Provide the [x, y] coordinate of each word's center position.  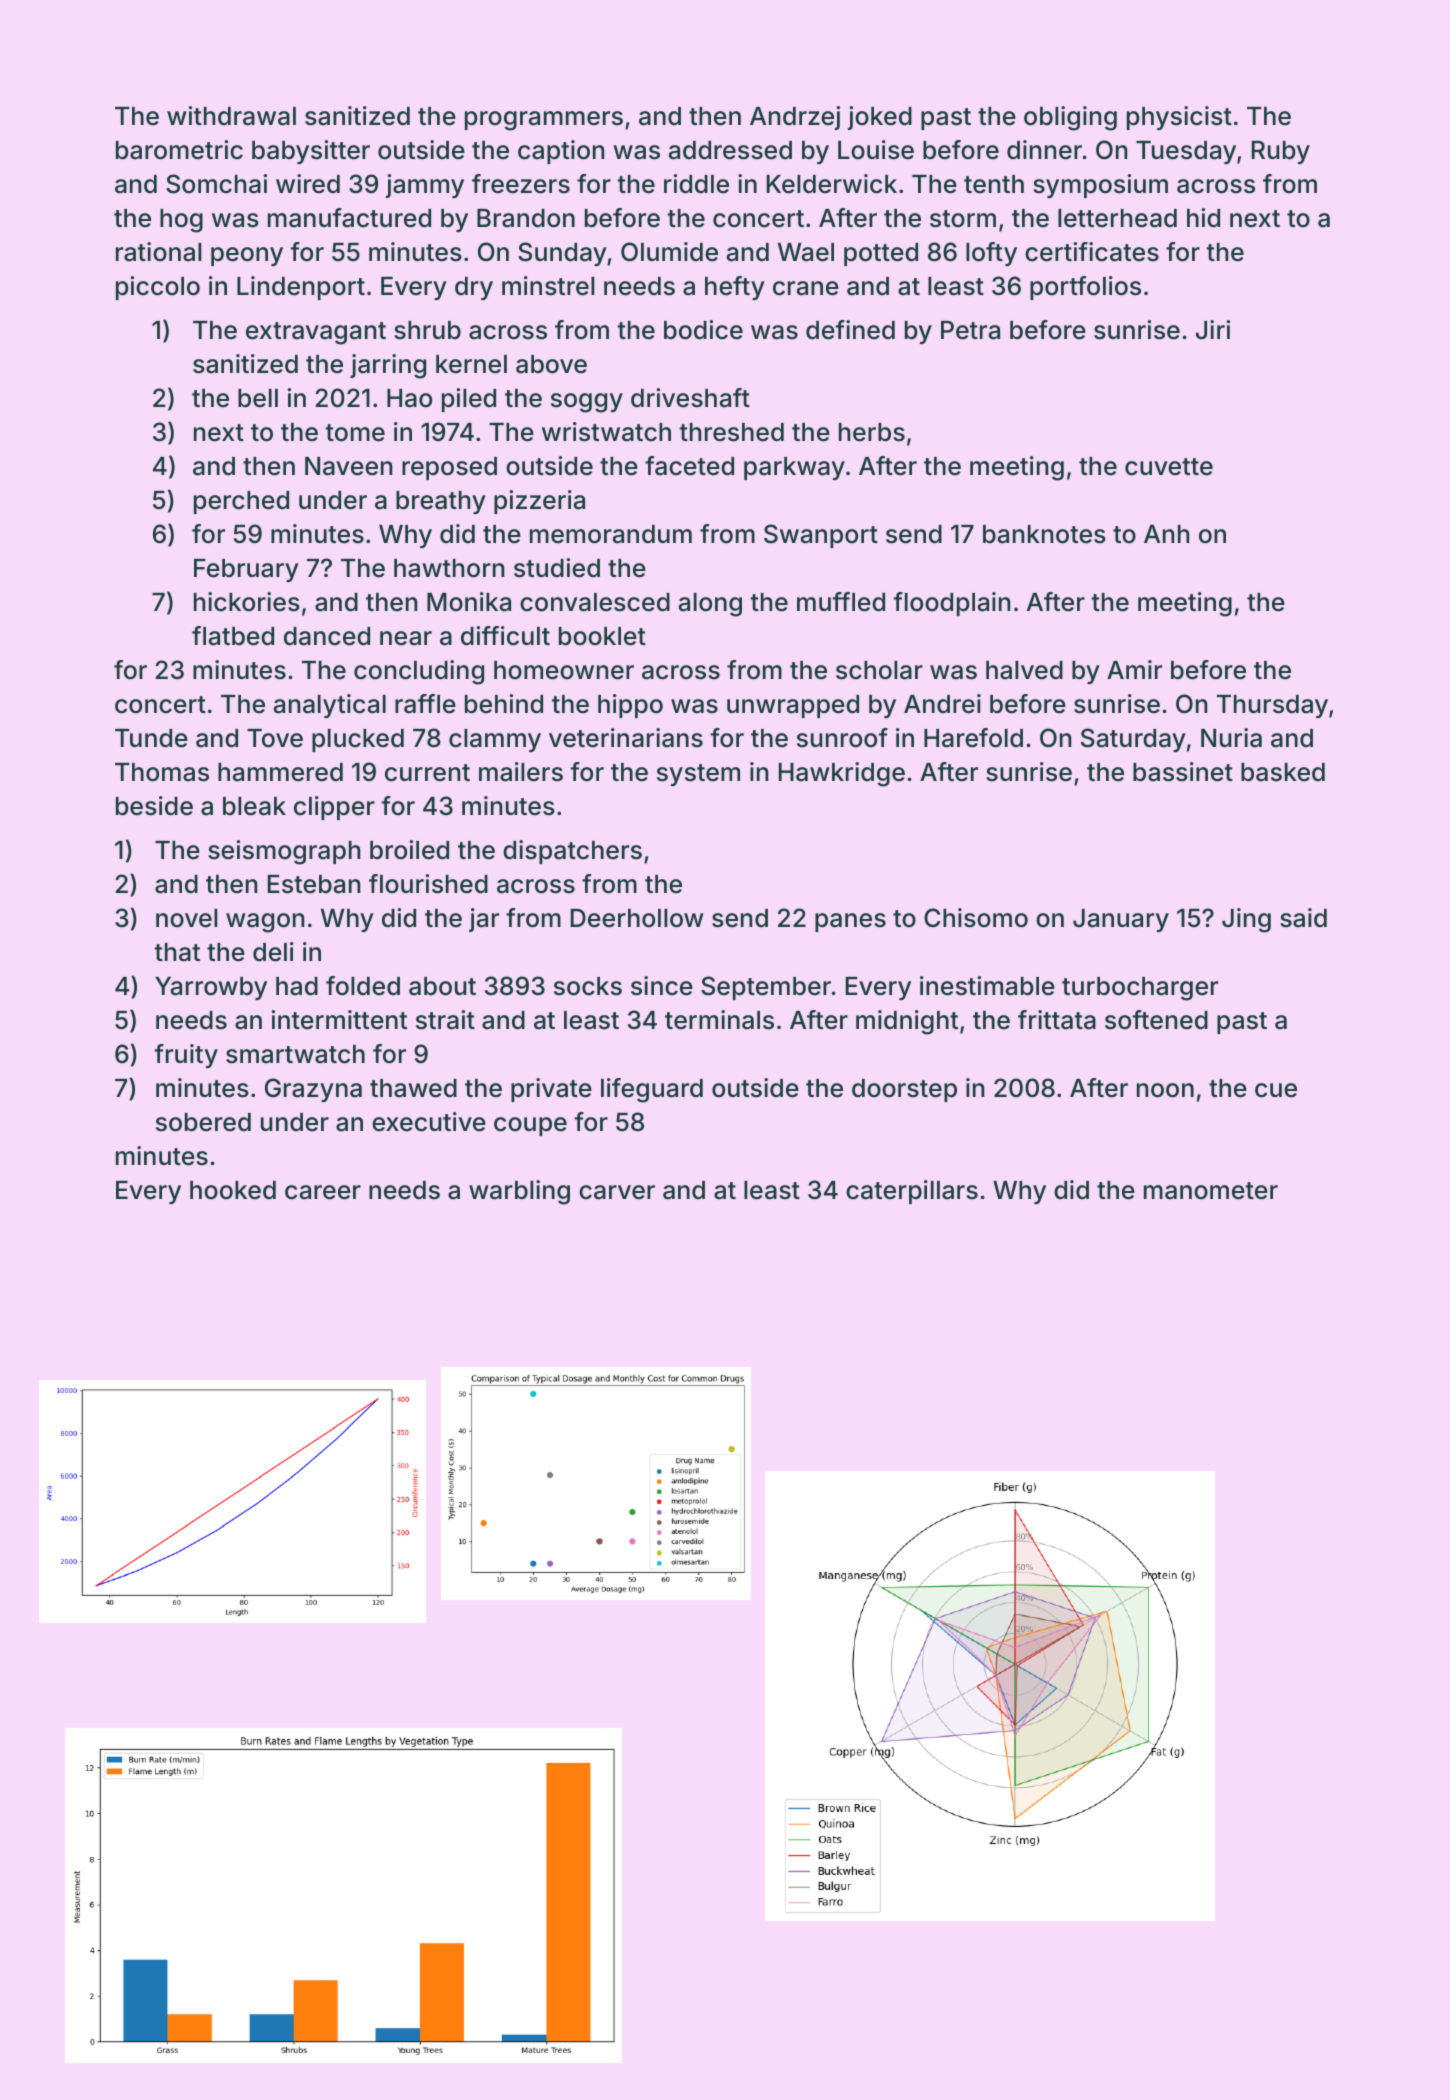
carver [617, 1192]
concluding [419, 672]
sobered [203, 1122]
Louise [876, 150]
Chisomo [976, 918]
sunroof [842, 738]
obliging [1070, 118]
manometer [1211, 1191]
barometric [179, 150]
